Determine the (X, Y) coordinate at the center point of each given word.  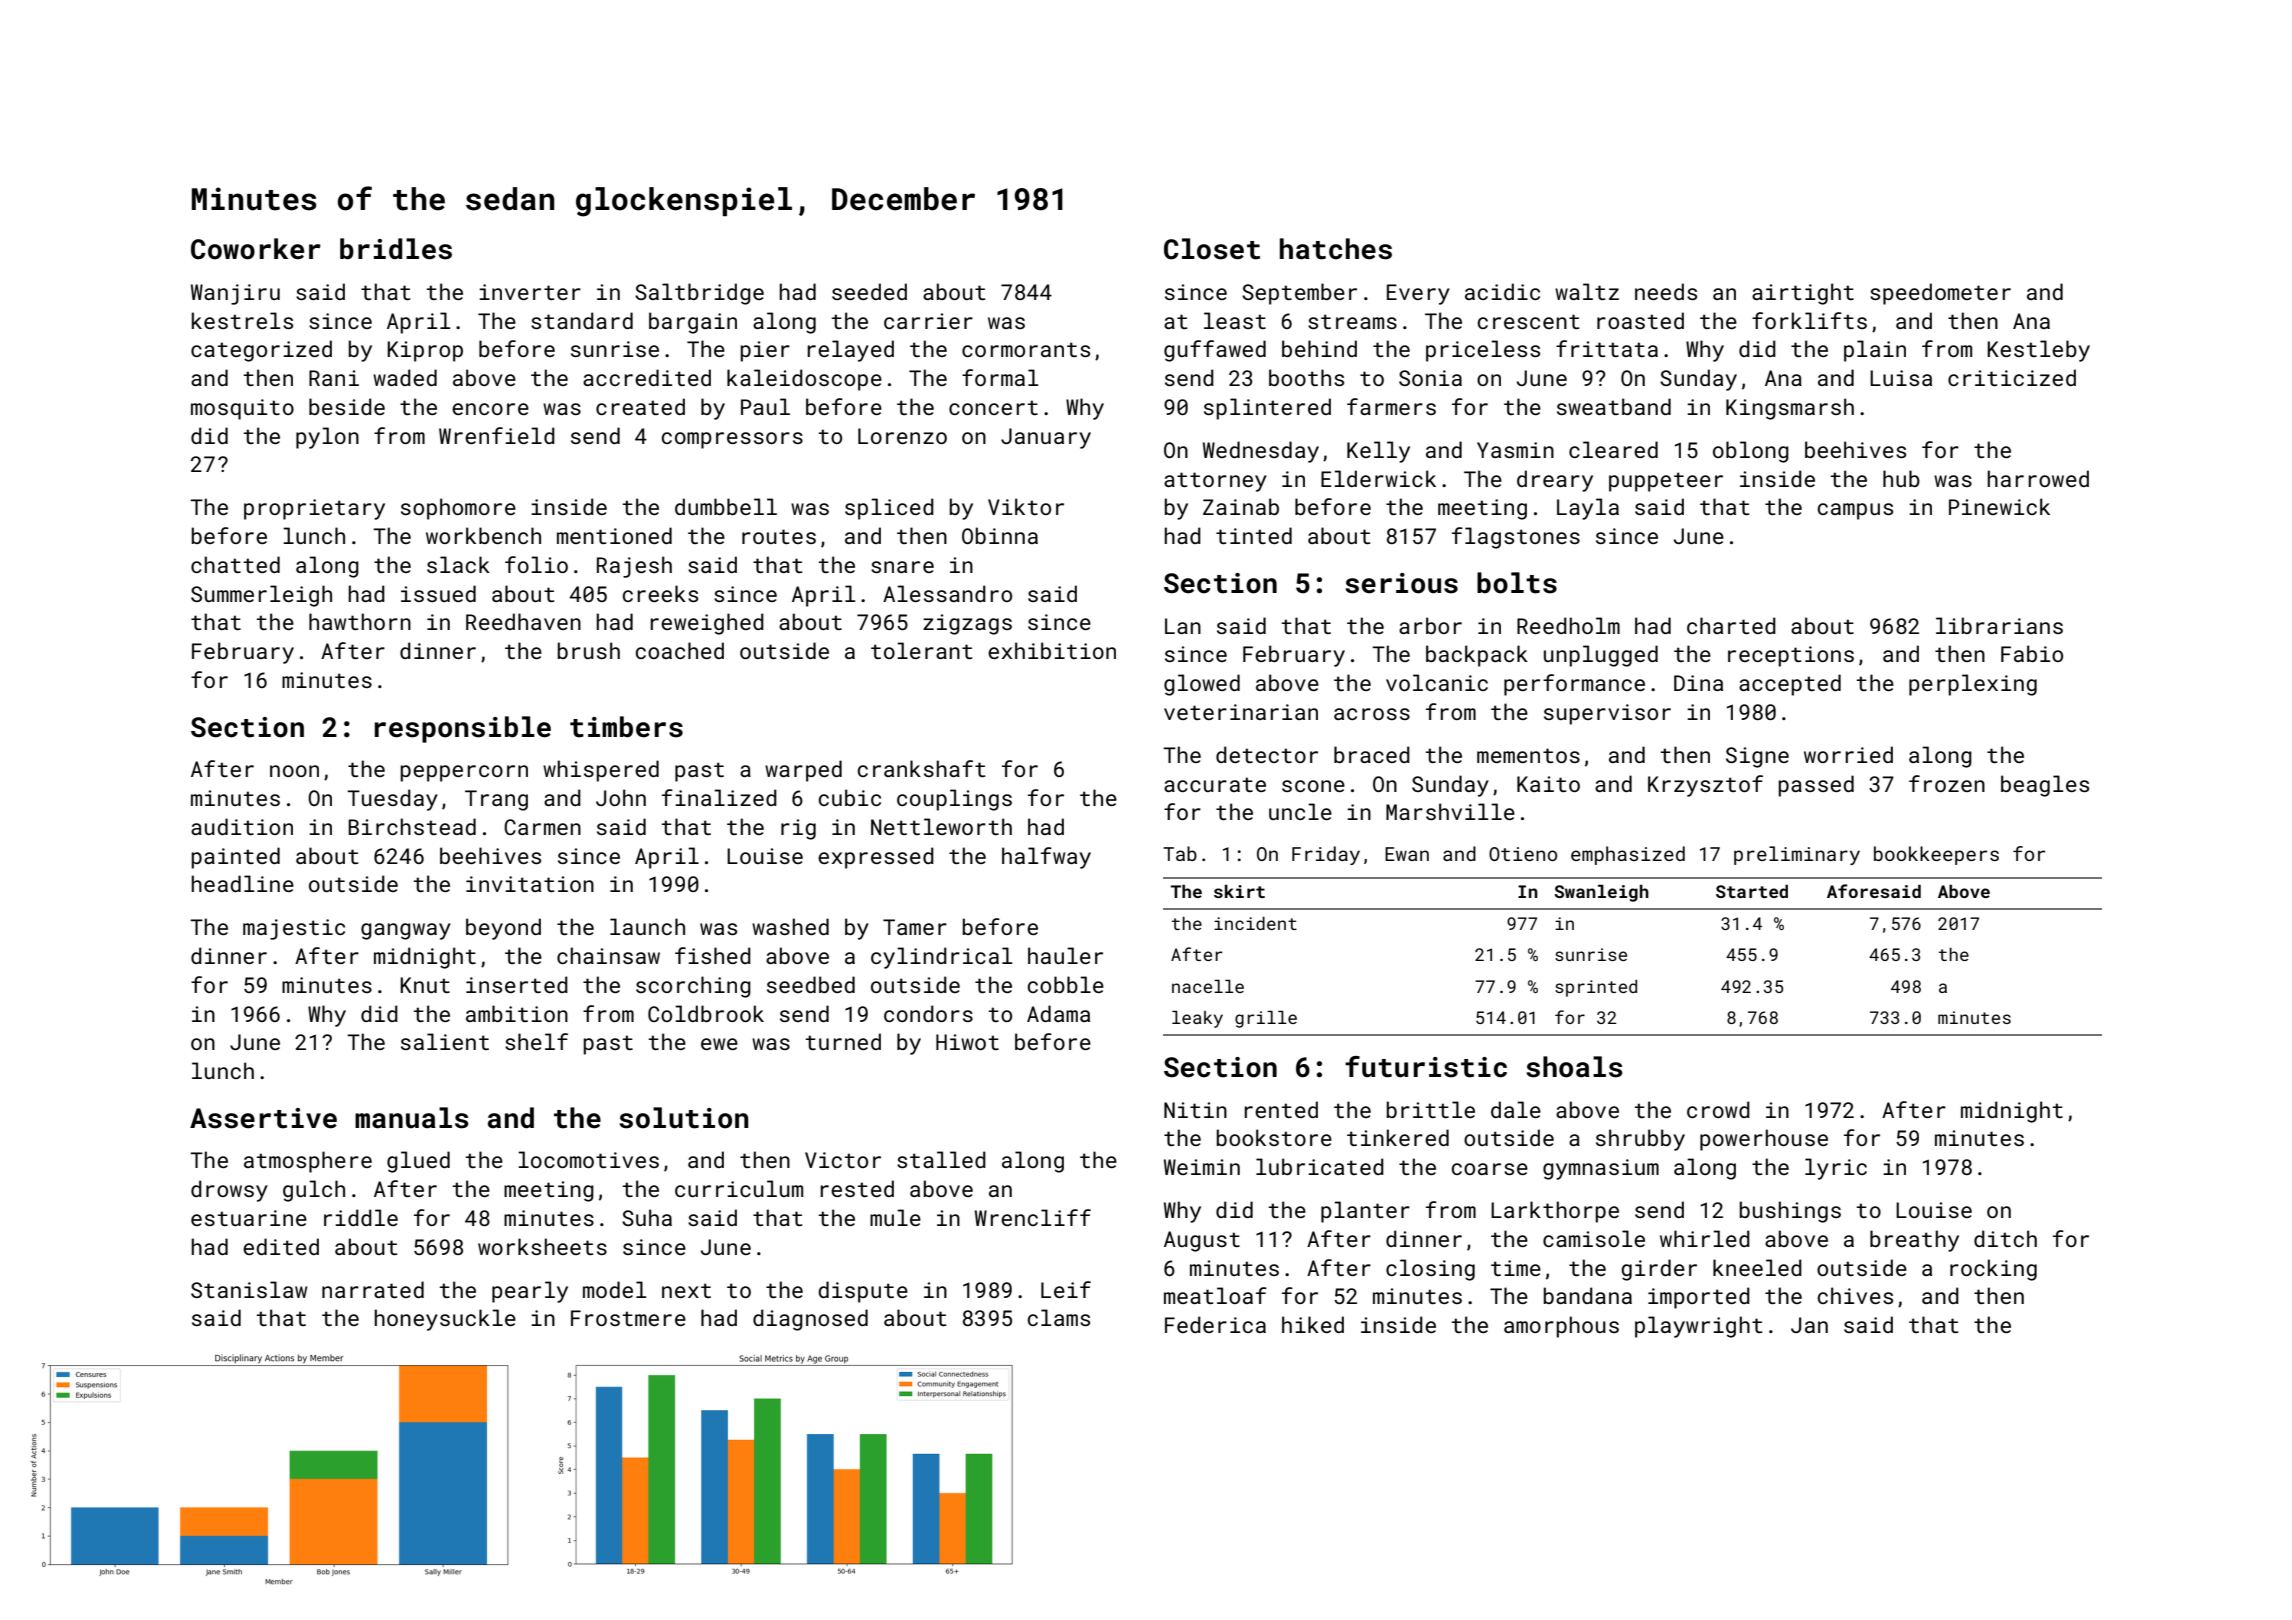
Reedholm (1568, 625)
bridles (396, 249)
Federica (1215, 1324)
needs (1666, 291)
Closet (1212, 249)
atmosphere (308, 1162)
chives (1855, 1295)
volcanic (1437, 682)
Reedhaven (523, 621)
